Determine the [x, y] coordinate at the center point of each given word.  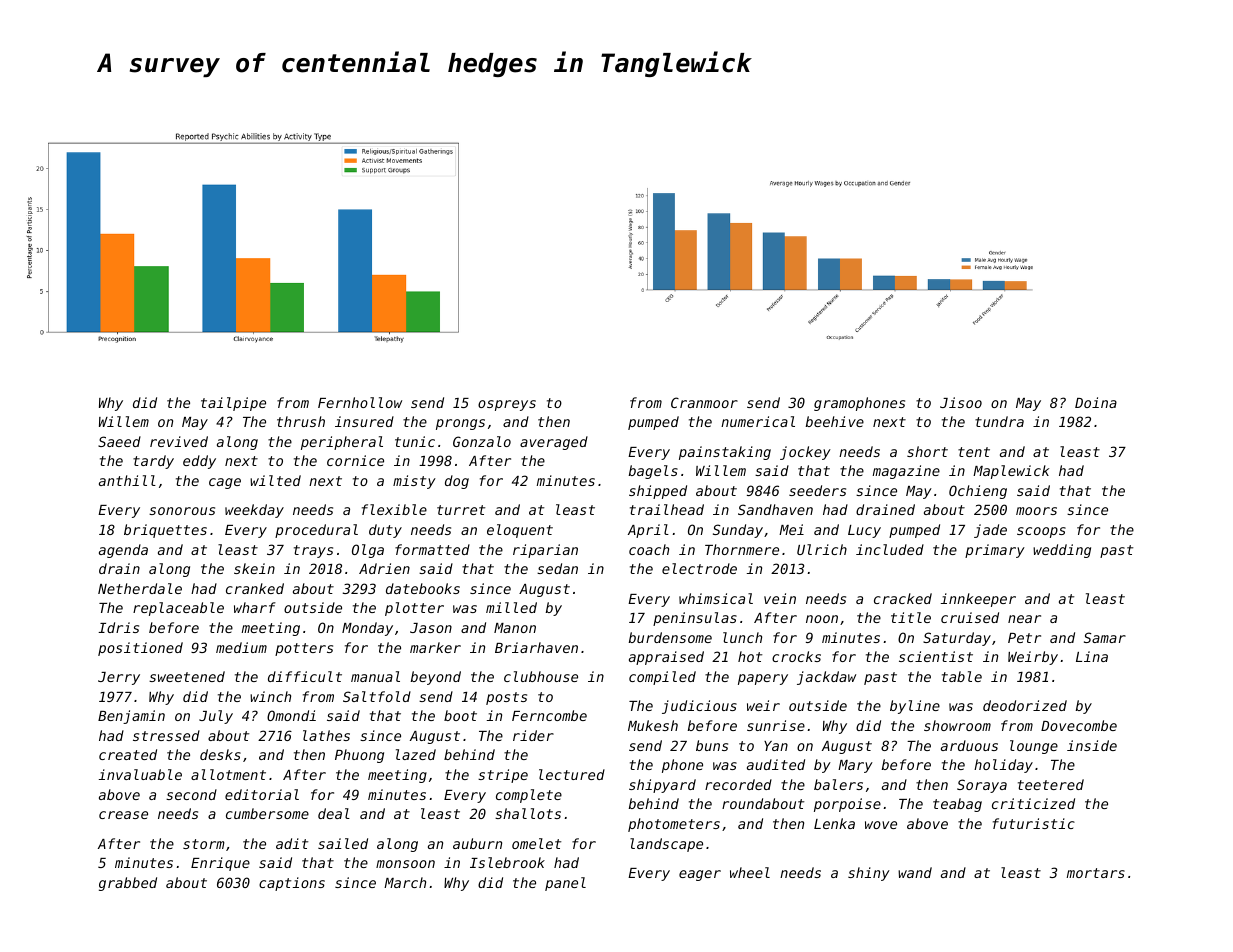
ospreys [507, 405]
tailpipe [233, 404]
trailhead [667, 509]
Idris [118, 627]
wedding [1062, 551]
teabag [957, 805]
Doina [1096, 402]
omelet [536, 843]
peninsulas [695, 619]
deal [334, 813]
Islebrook [507, 862]
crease [123, 815]
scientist [936, 656]
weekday [254, 511]
